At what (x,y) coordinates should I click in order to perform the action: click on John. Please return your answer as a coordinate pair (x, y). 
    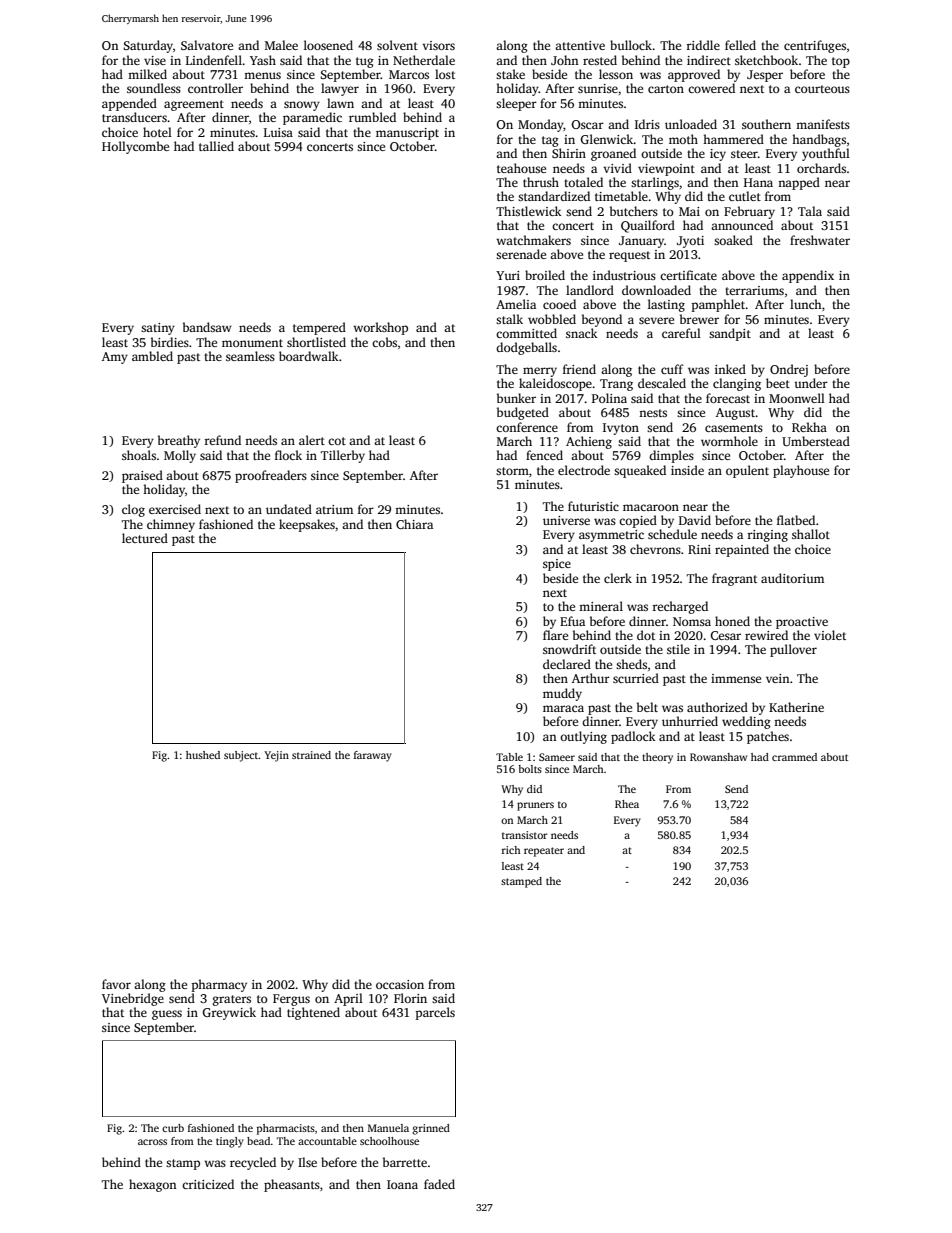
    Looking at the image, I should click on (564, 60).
